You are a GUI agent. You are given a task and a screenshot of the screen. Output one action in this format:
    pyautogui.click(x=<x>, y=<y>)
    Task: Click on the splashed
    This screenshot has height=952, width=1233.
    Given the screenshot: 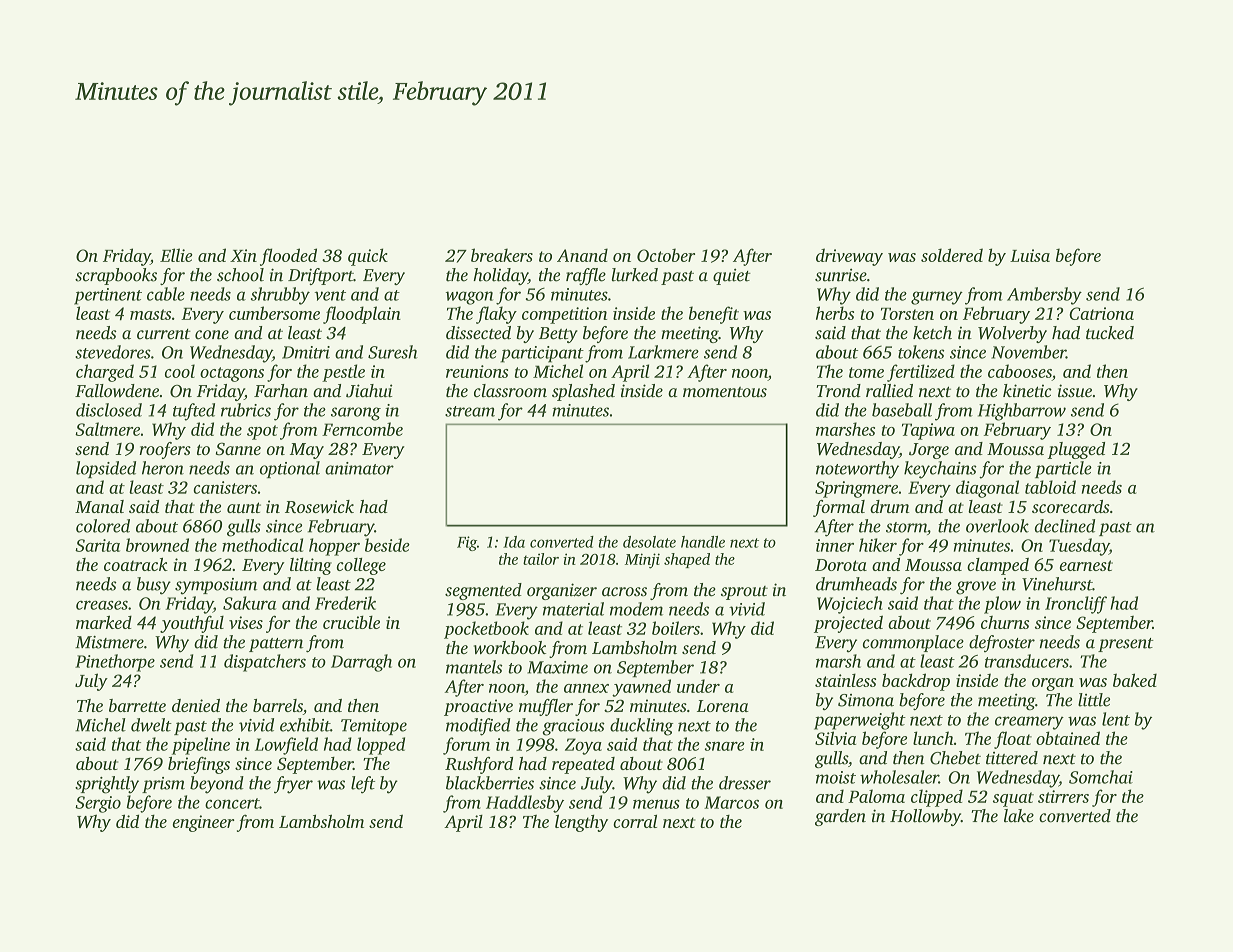 What is the action you would take?
    pyautogui.click(x=583, y=392)
